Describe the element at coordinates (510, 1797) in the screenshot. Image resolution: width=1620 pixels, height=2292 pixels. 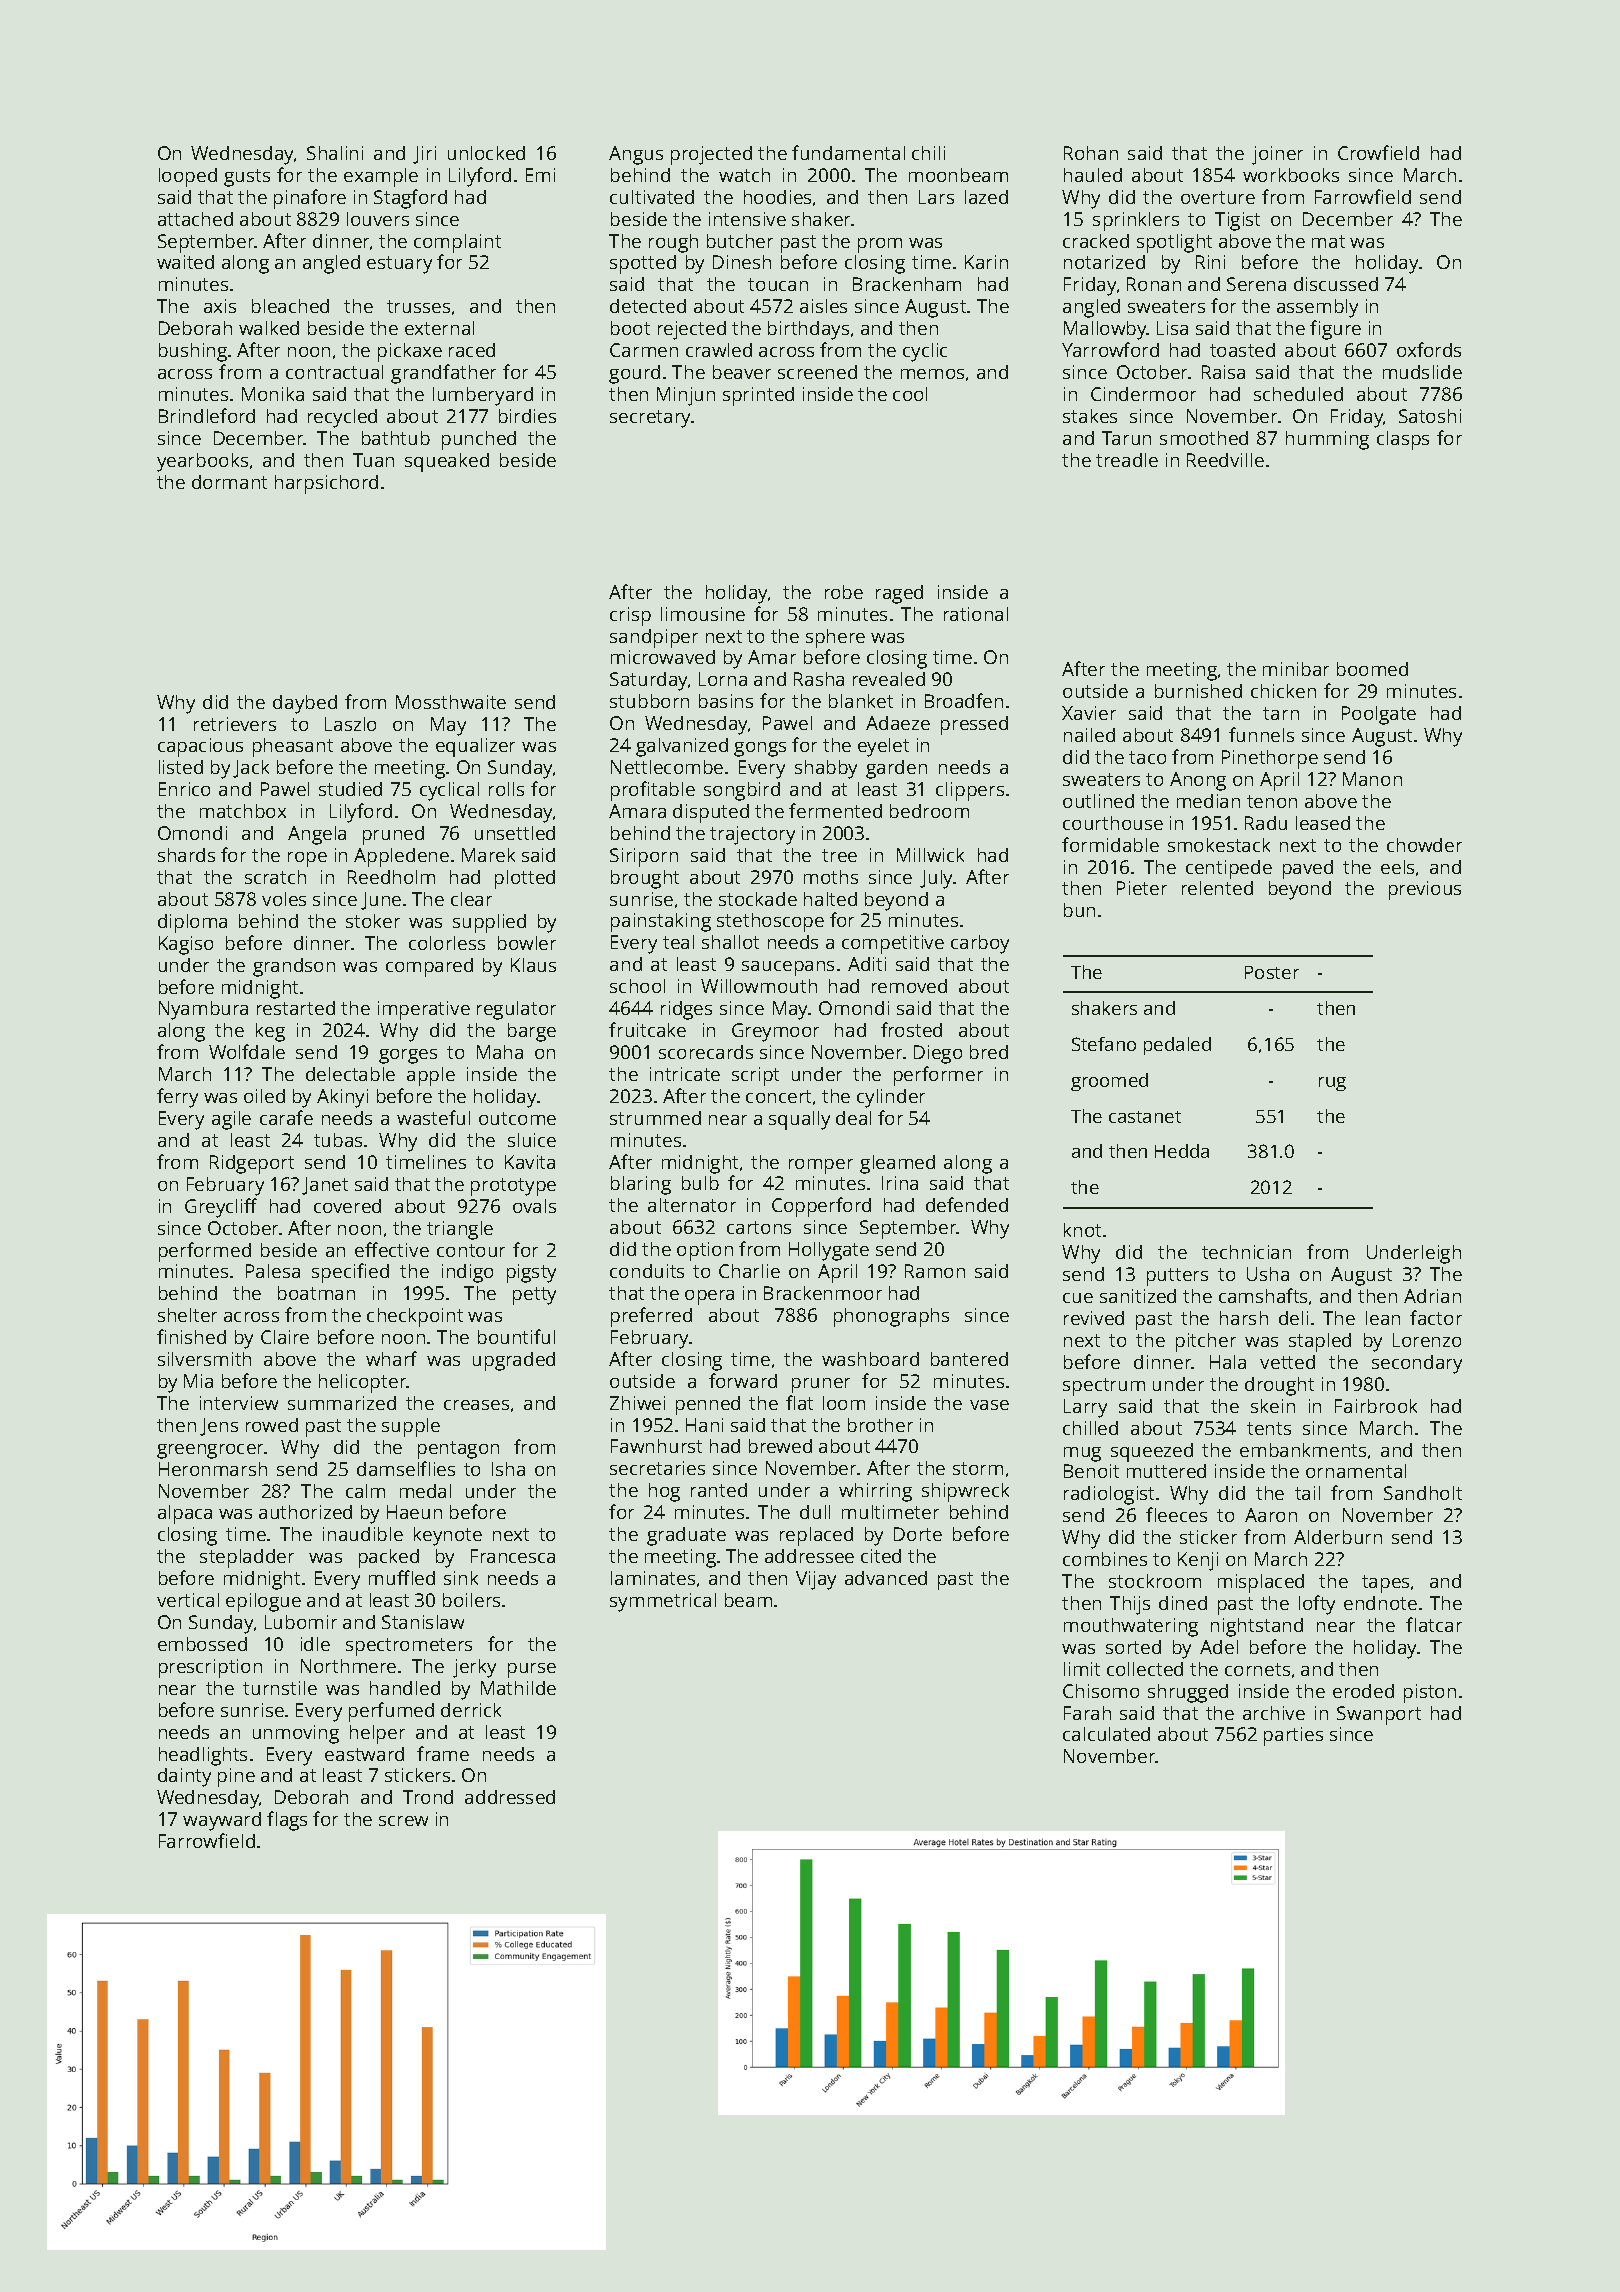
I see `addressed` at that location.
